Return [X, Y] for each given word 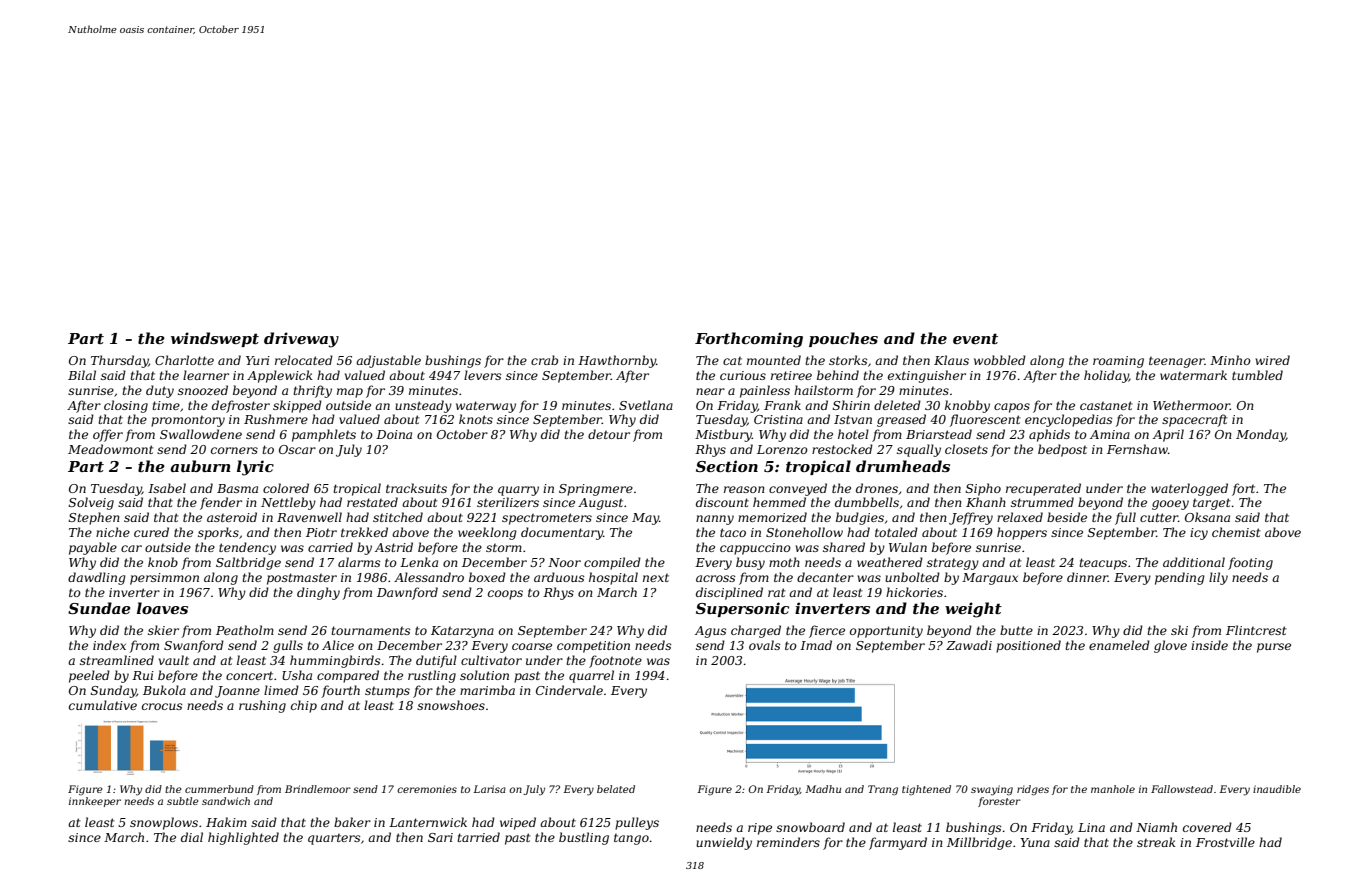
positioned [1028, 646]
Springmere [596, 490]
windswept [215, 339]
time [166, 405]
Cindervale [569, 690]
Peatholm [245, 630]
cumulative [103, 705]
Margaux [990, 579]
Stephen [94, 518]
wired [1273, 360]
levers [482, 375]
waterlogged [1189, 489]
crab [544, 360]
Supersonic [742, 609]
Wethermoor [1191, 405]
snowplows [164, 823]
